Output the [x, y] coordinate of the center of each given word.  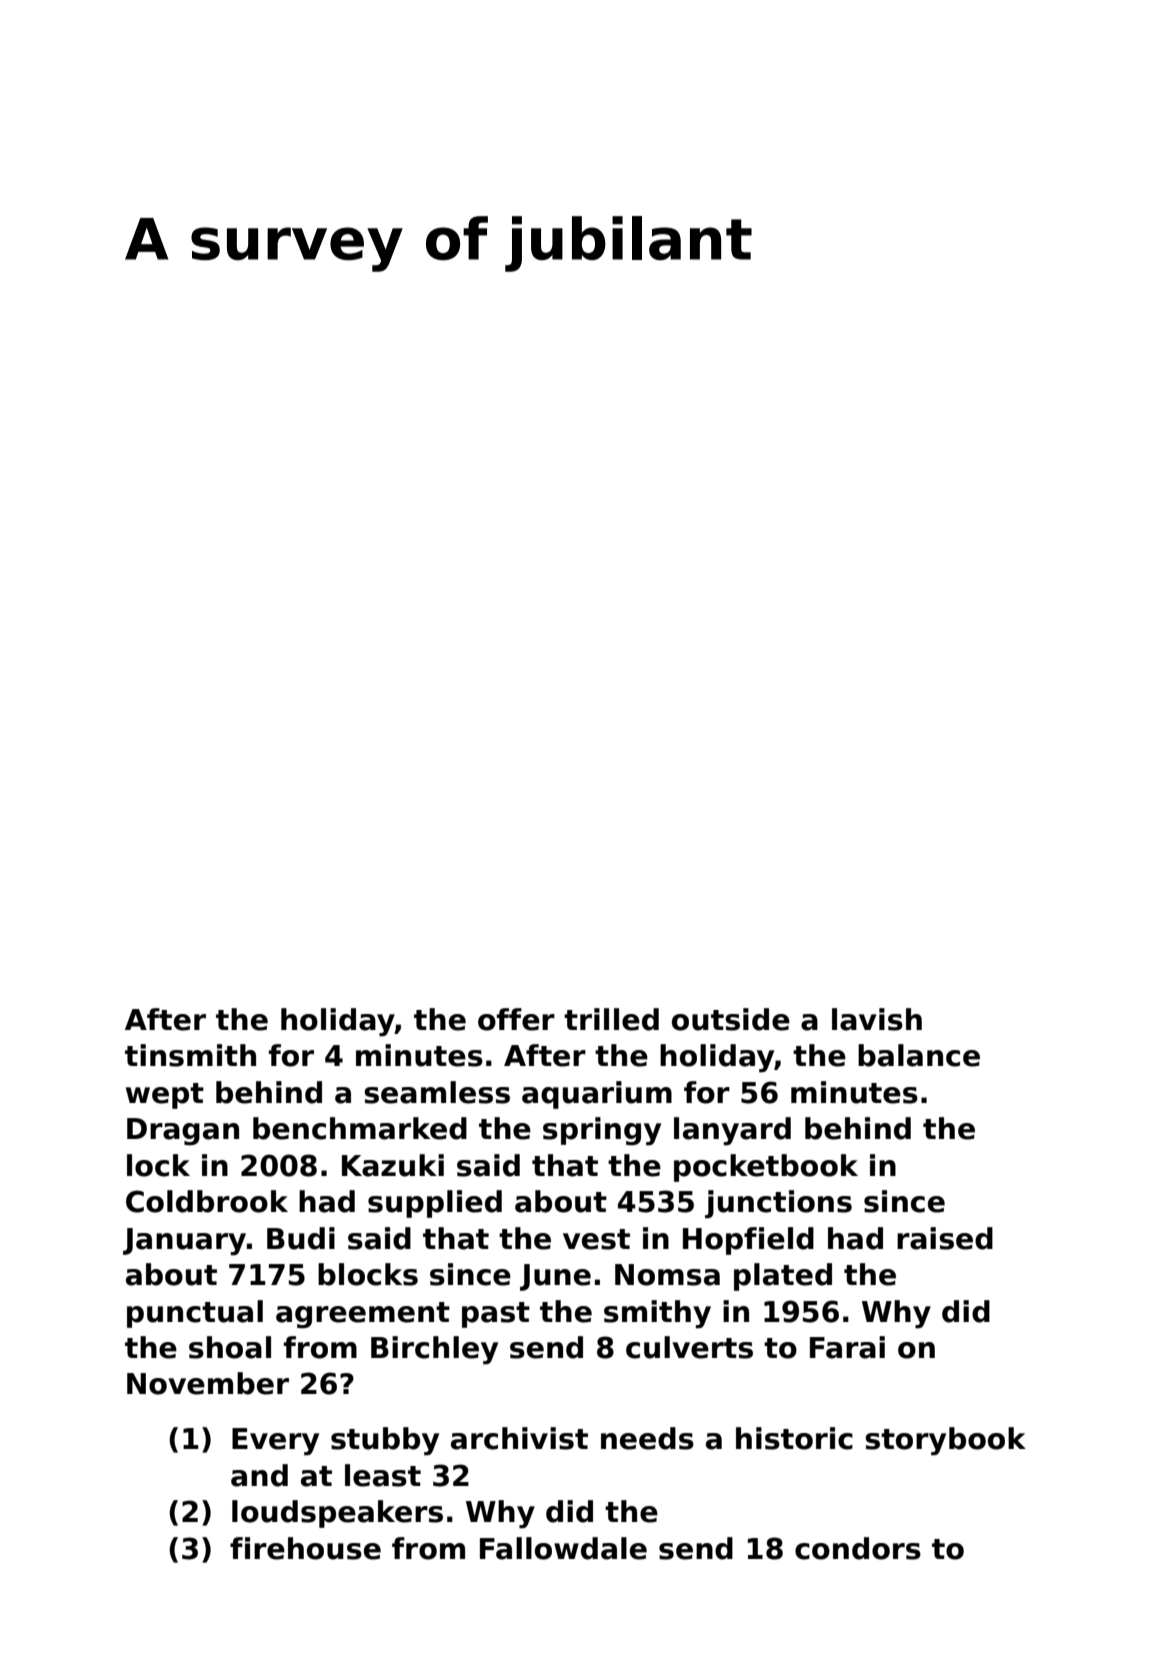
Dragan [183, 1132]
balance [919, 1055]
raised [945, 1238]
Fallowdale [563, 1548]
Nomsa [667, 1275]
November [208, 1383]
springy [602, 1131]
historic [794, 1438]
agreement [363, 1315]
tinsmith [190, 1055]
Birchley [434, 1350]
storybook [945, 1441]
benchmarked [360, 1128]
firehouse [305, 1548]
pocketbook [766, 1168]
